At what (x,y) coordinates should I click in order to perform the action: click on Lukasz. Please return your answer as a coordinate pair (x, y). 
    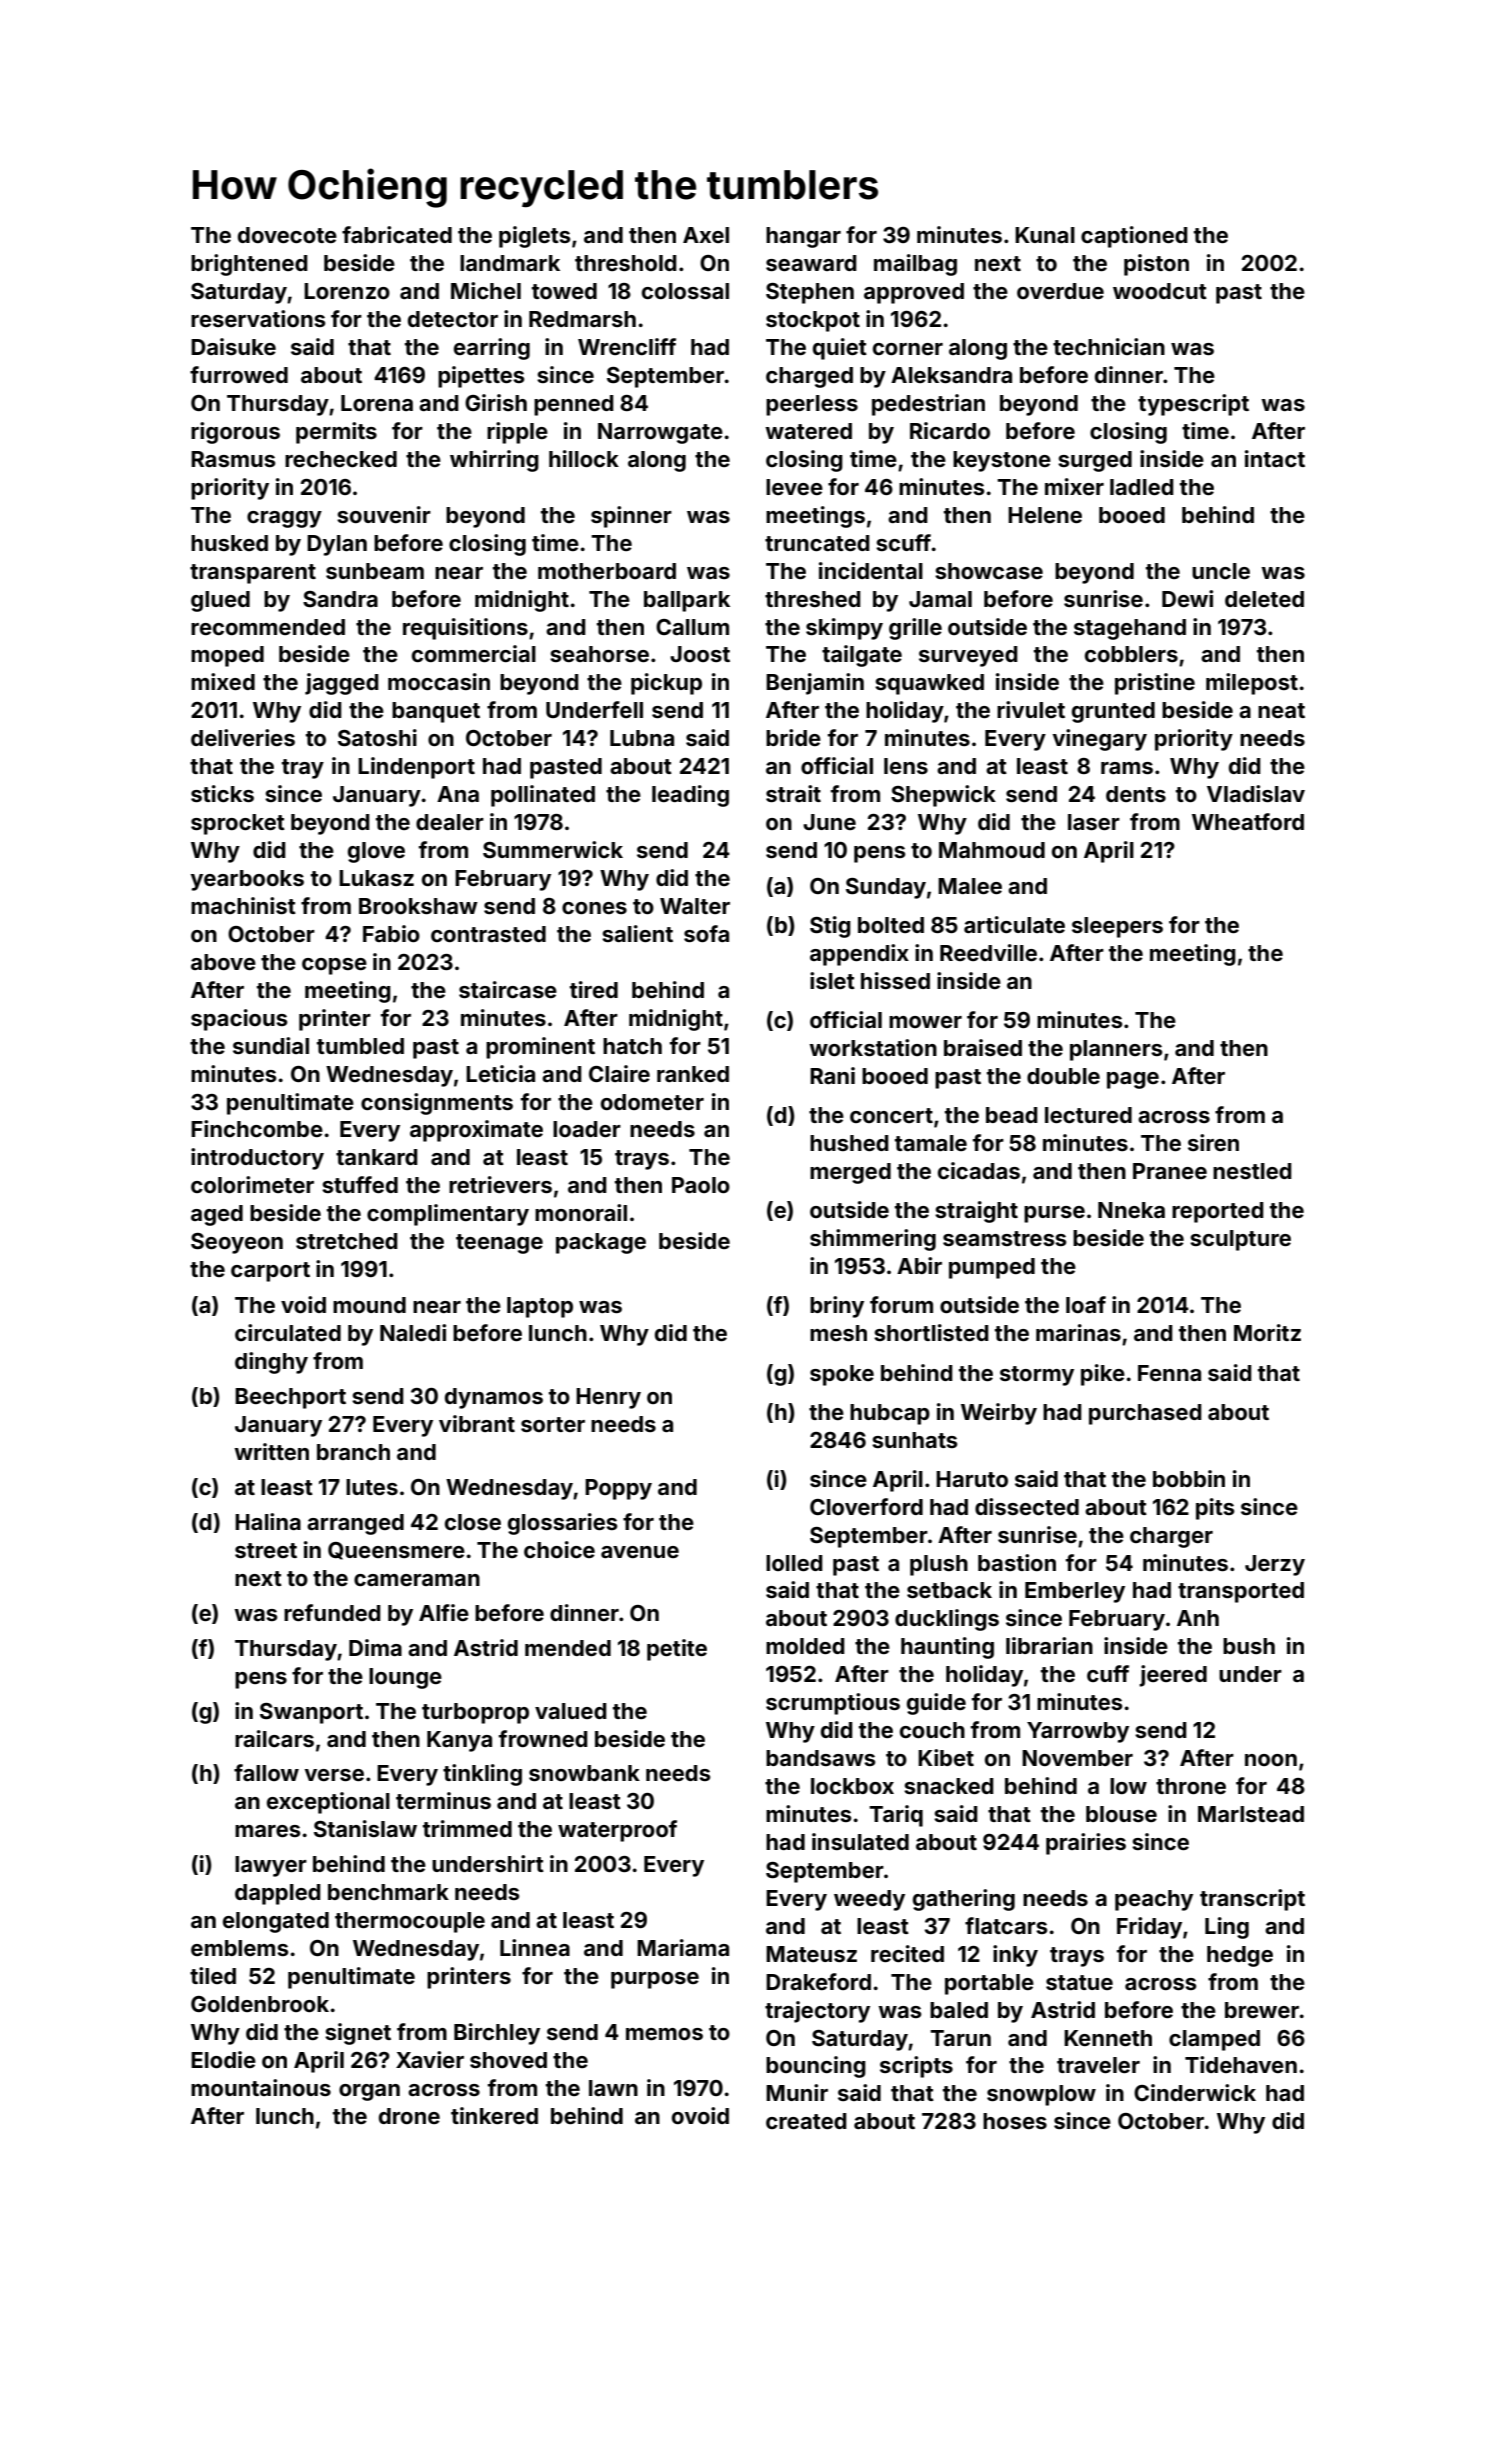
    Looking at the image, I should click on (376, 878).
